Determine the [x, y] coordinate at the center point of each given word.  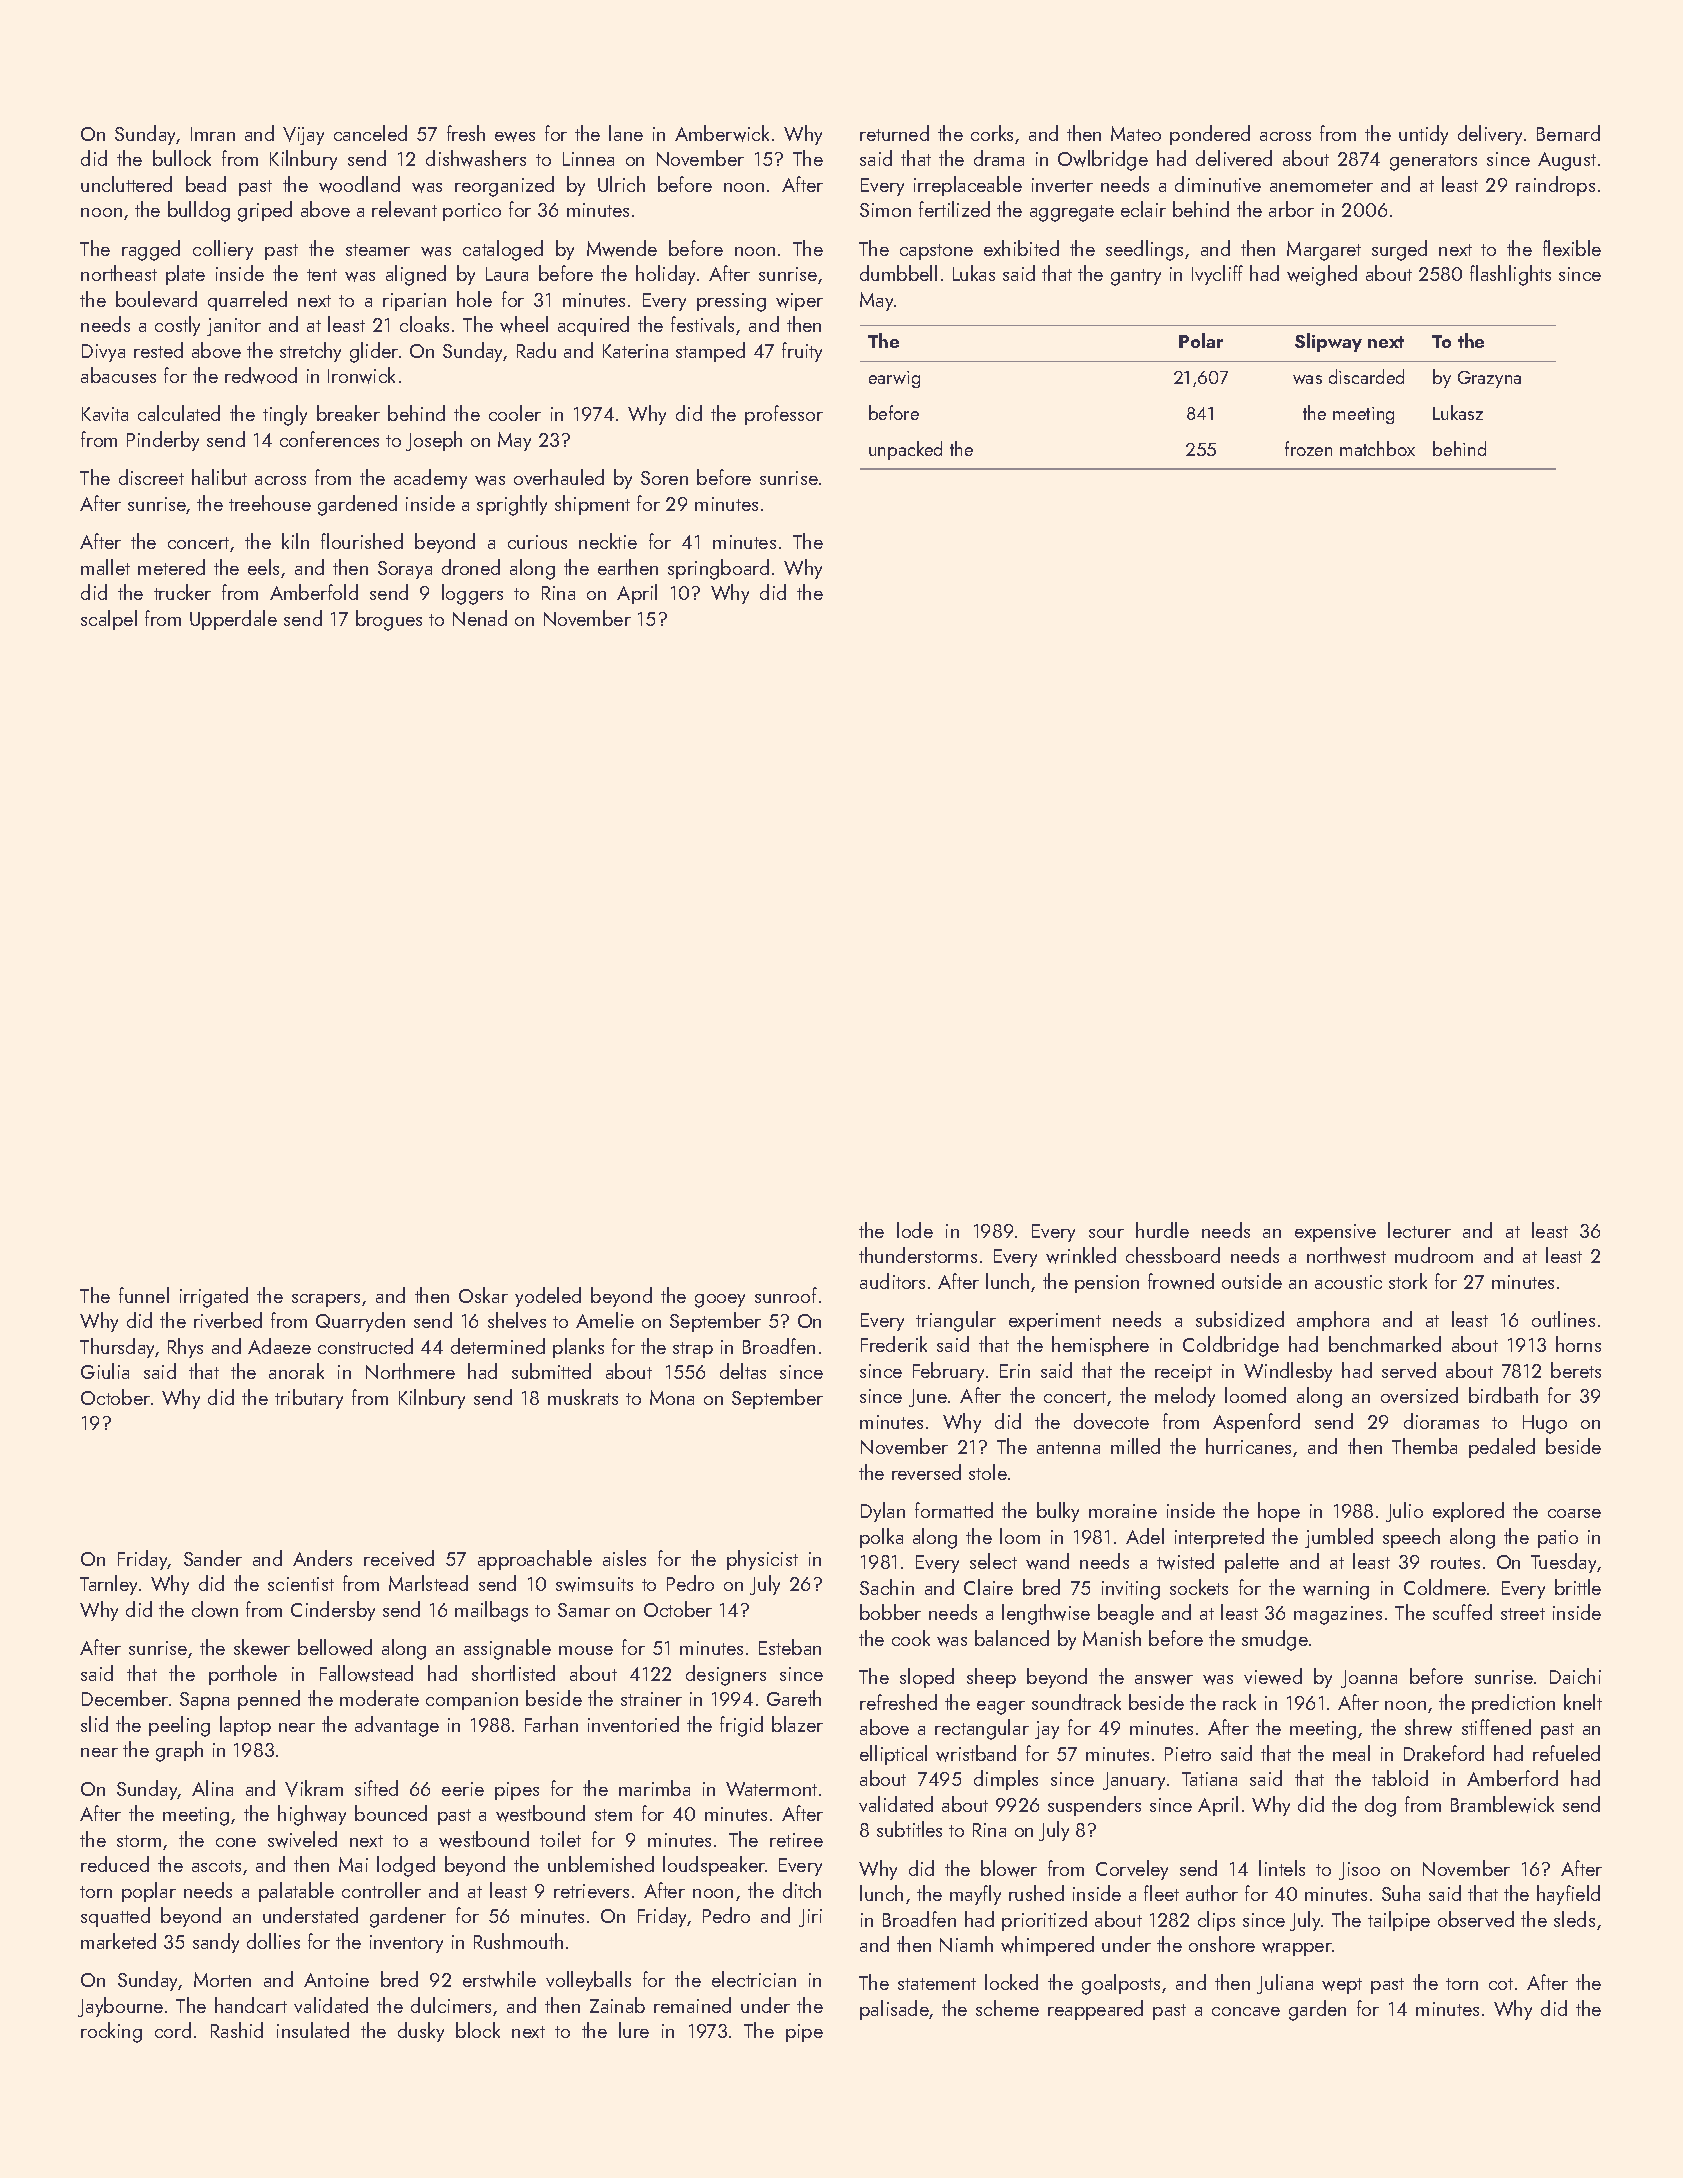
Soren [664, 478]
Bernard [1568, 133]
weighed [1322, 275]
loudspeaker [714, 1866]
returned [894, 133]
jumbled [1339, 1538]
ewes [515, 137]
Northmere [410, 1371]
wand [1047, 1561]
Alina [212, 1788]
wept [1342, 1986]
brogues [389, 620]
